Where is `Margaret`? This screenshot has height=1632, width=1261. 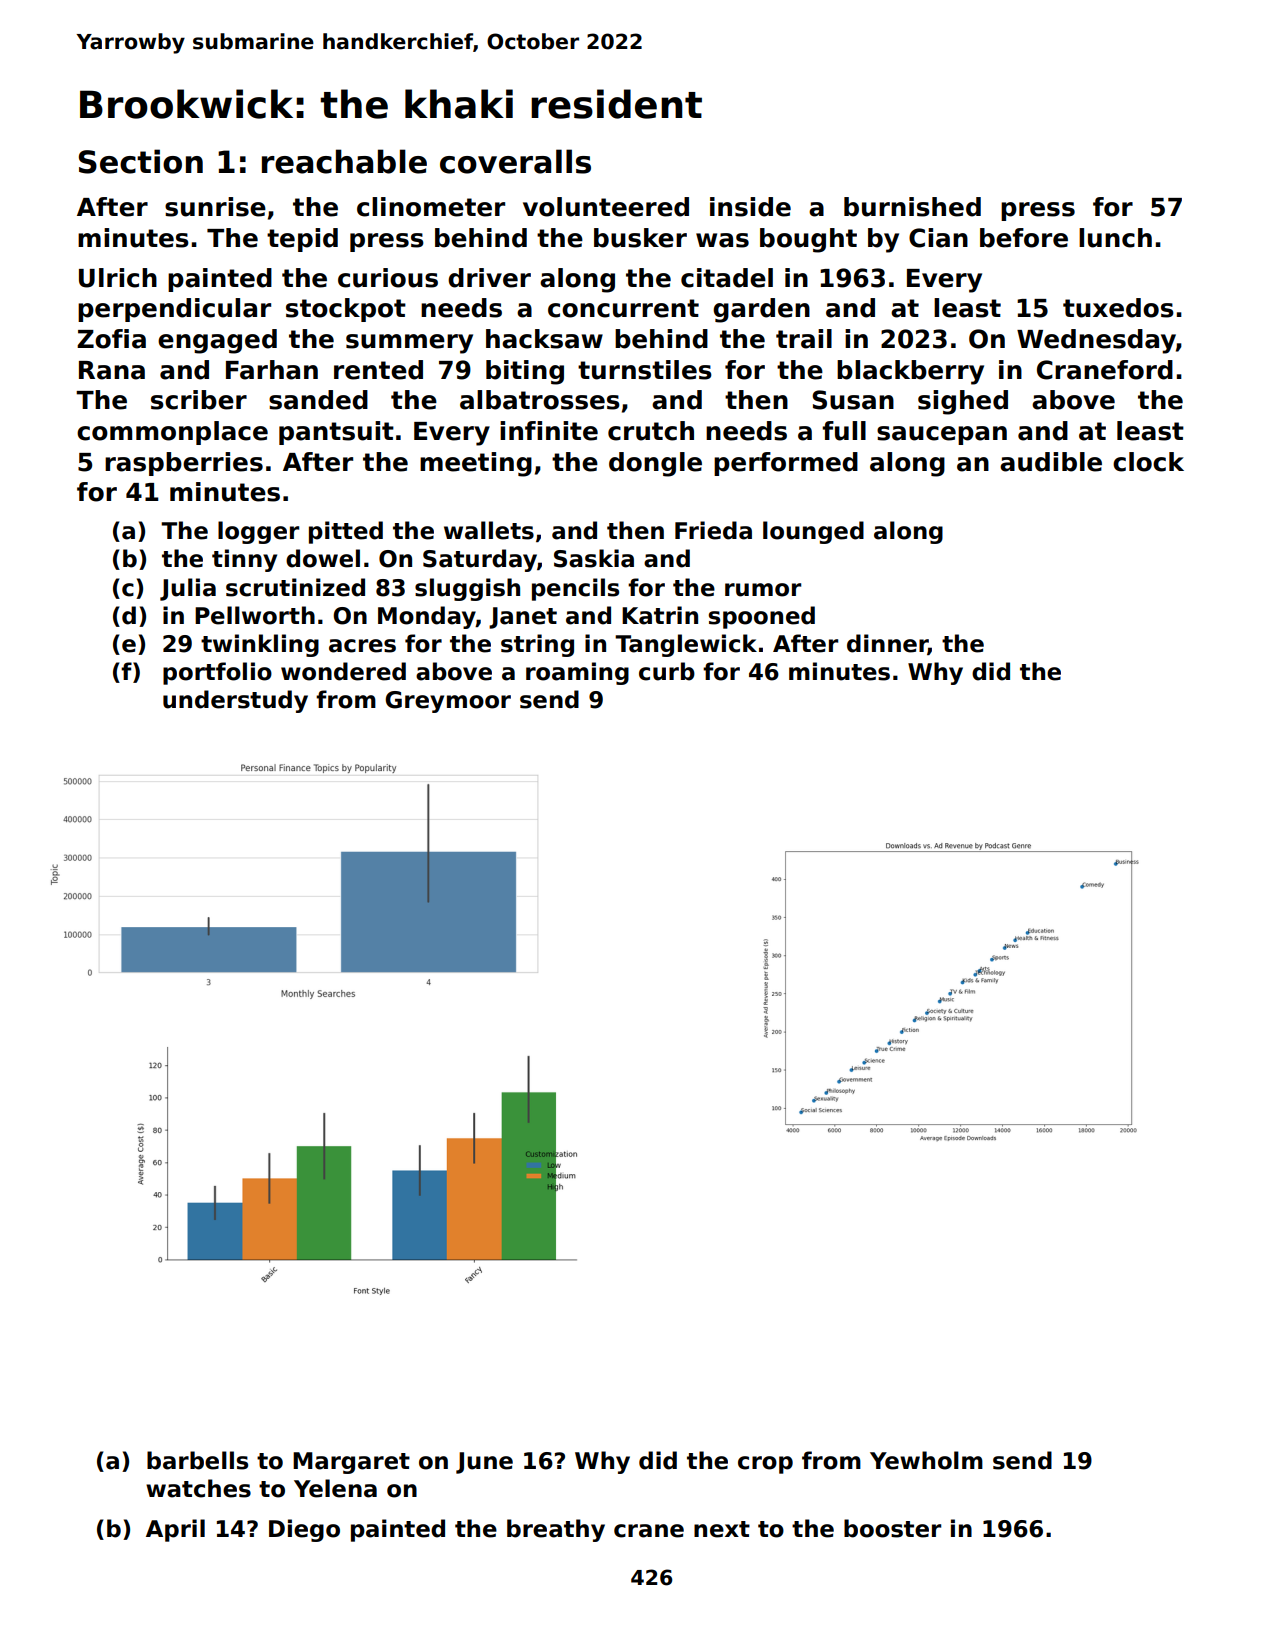
Margaret is located at coordinates (351, 1463).
